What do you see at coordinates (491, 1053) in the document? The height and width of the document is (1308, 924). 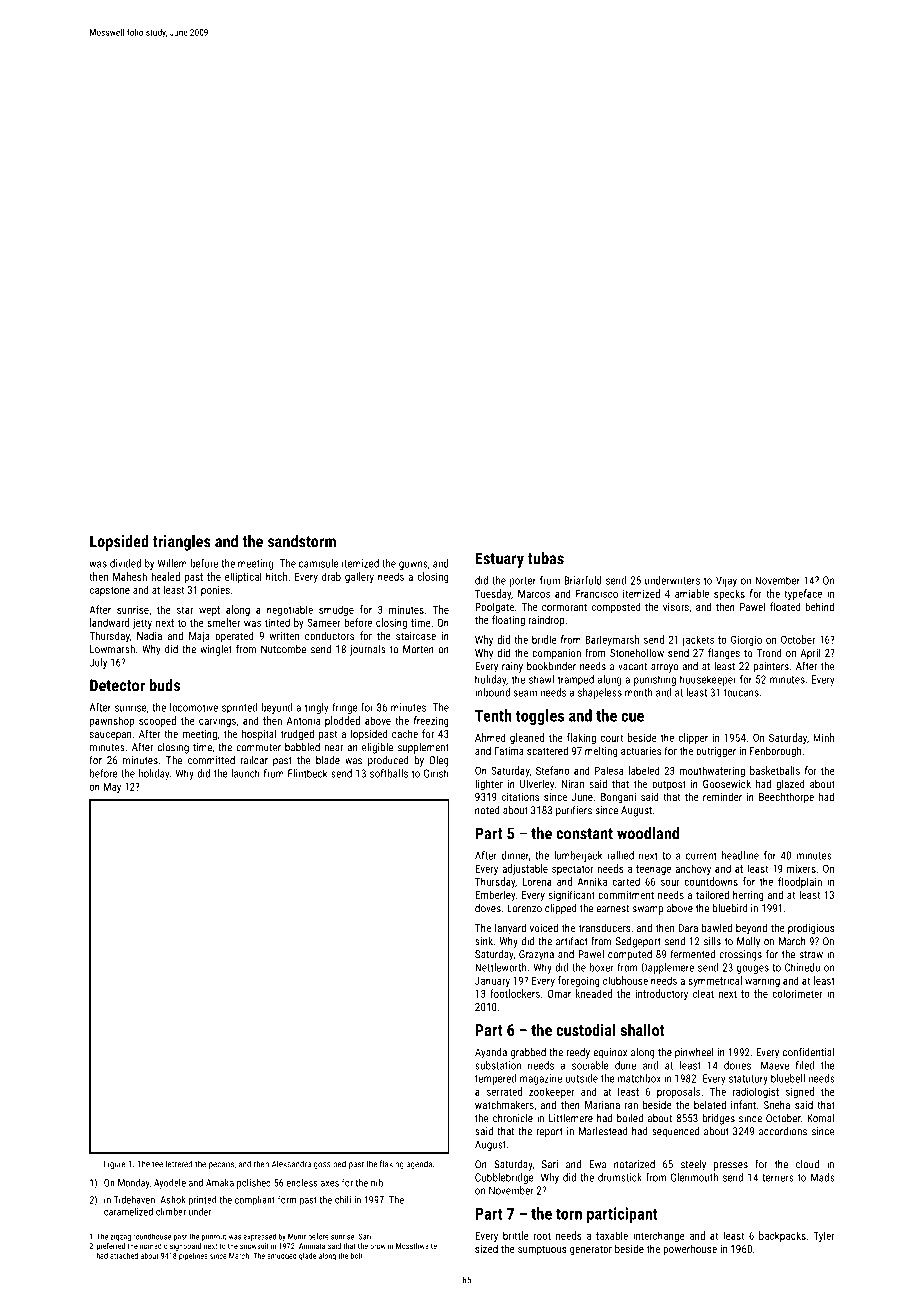 I see `Ayanda` at bounding box center [491, 1053].
